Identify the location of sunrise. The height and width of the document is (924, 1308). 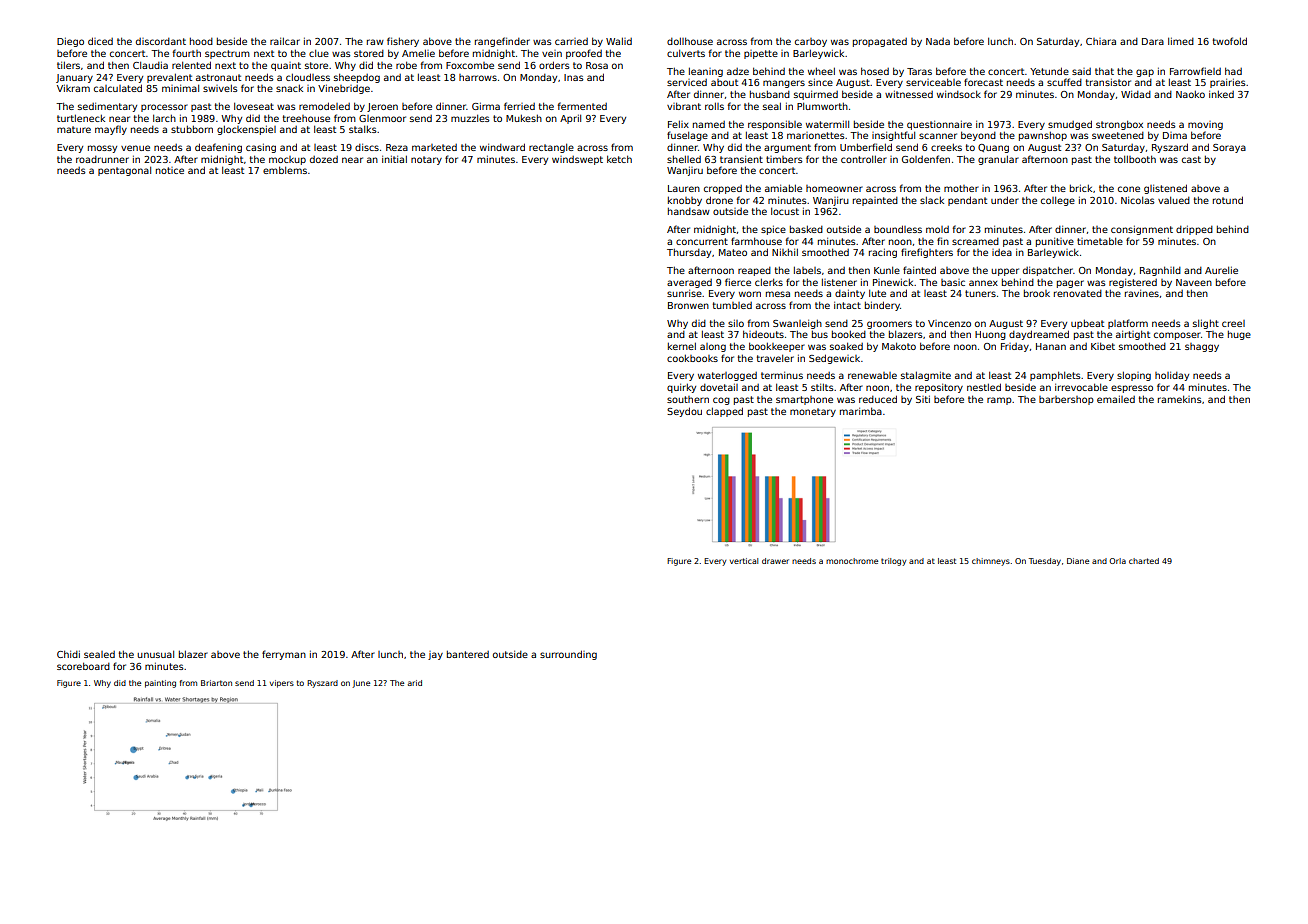
(684, 293).
